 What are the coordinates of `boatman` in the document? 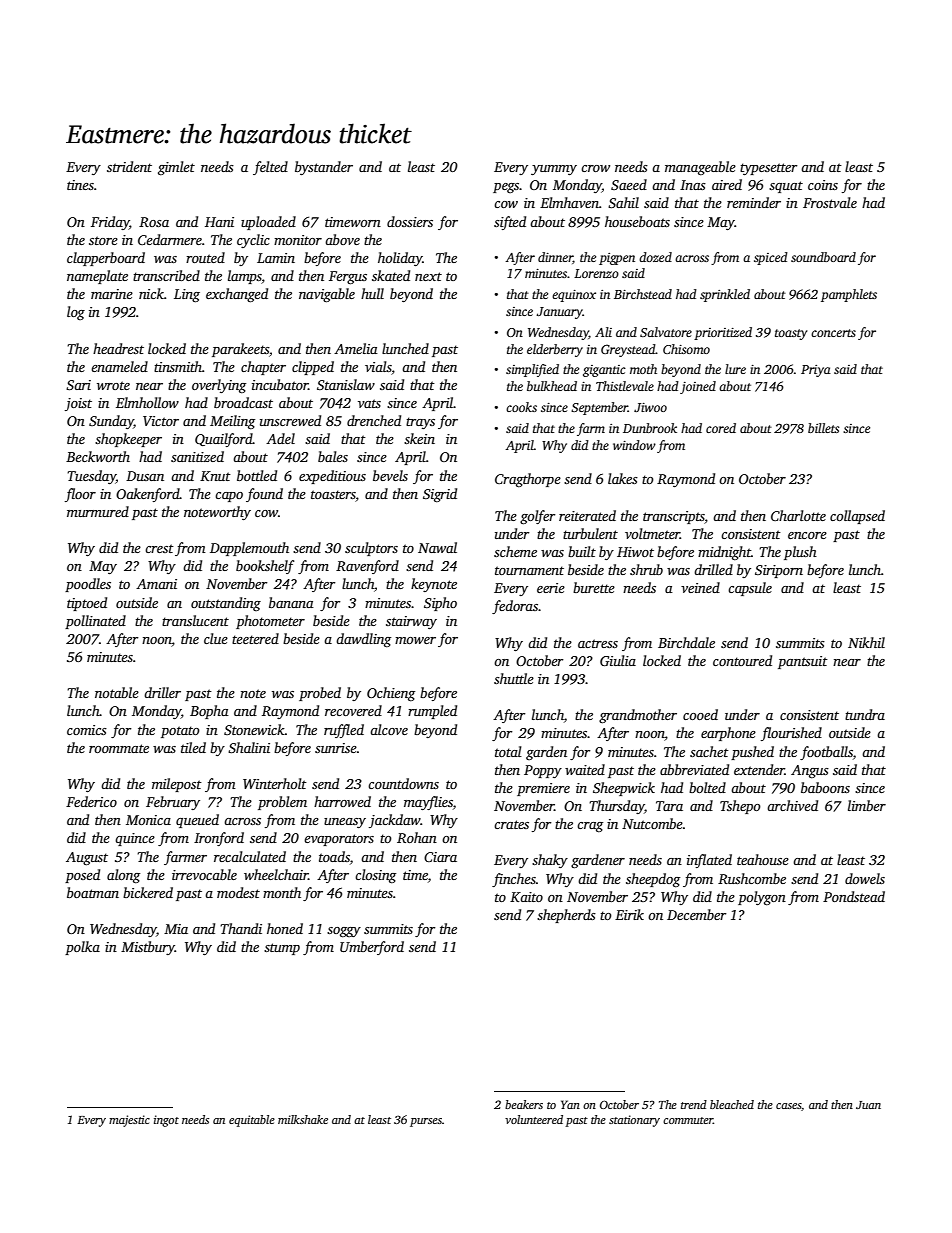 It's located at (93, 892).
